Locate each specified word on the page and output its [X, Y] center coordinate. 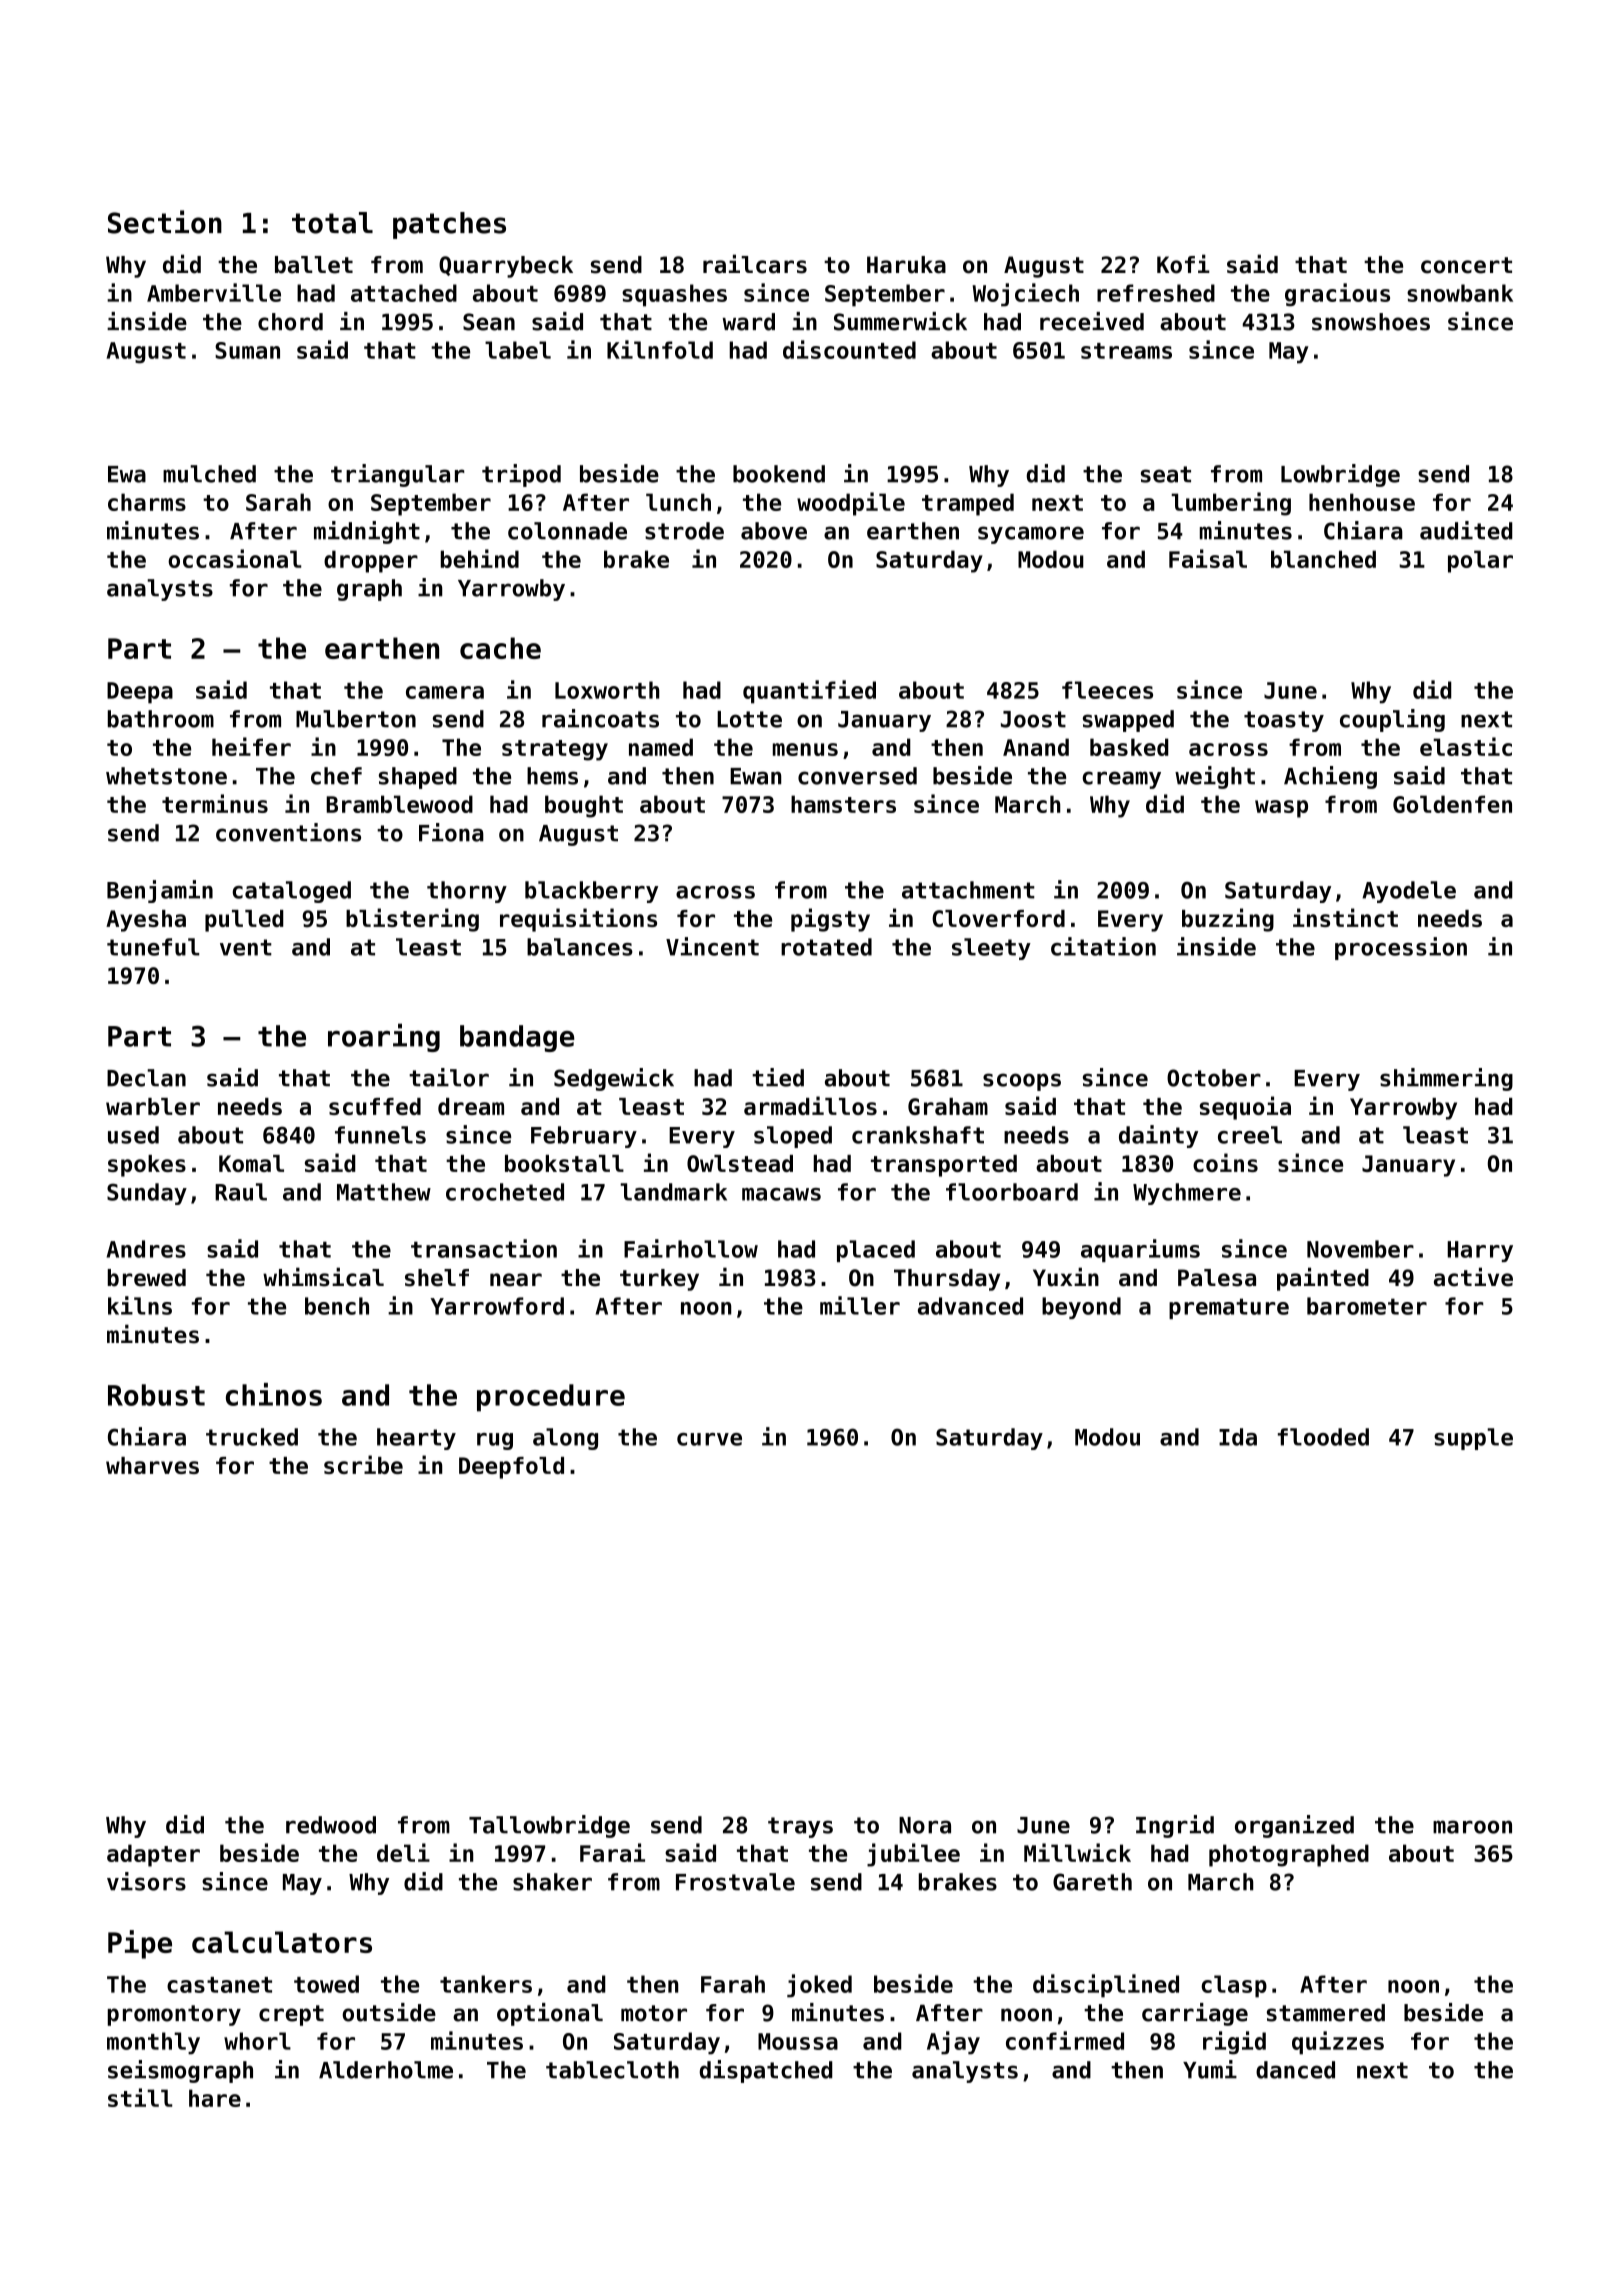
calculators [282, 1942]
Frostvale [735, 1882]
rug [495, 1441]
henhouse [1362, 502]
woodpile [851, 504]
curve [709, 1439]
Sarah [278, 502]
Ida [1238, 1437]
